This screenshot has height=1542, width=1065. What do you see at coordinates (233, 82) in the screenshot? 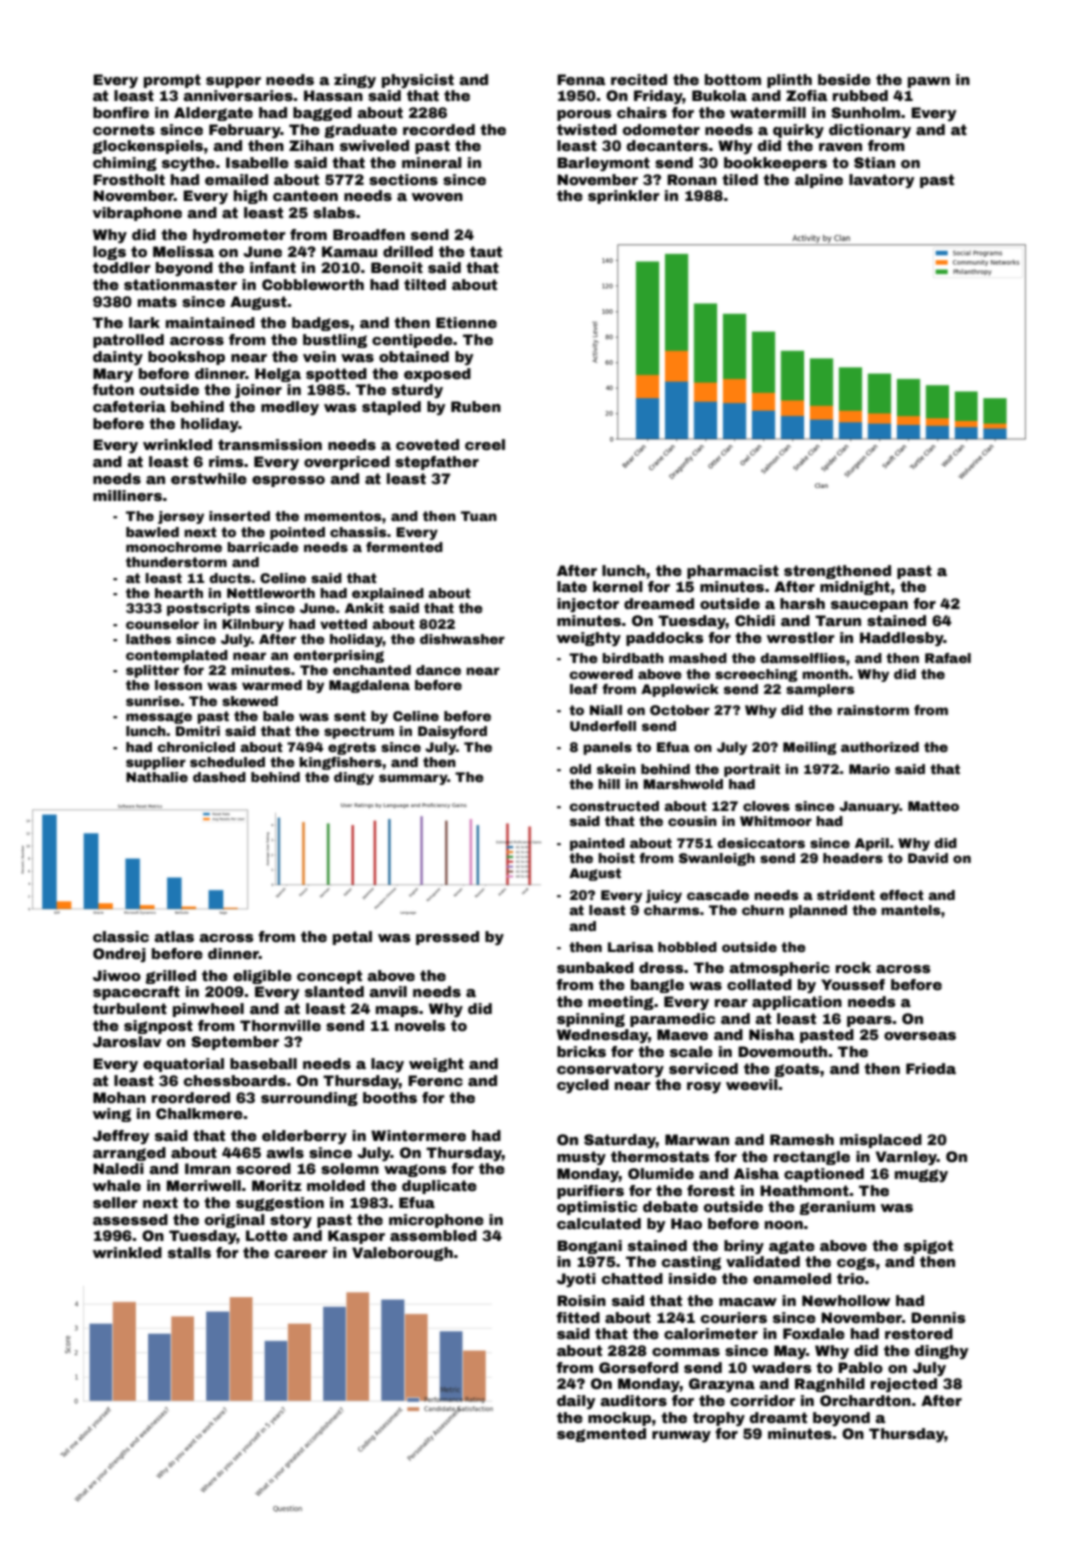
I see `supper` at bounding box center [233, 82].
